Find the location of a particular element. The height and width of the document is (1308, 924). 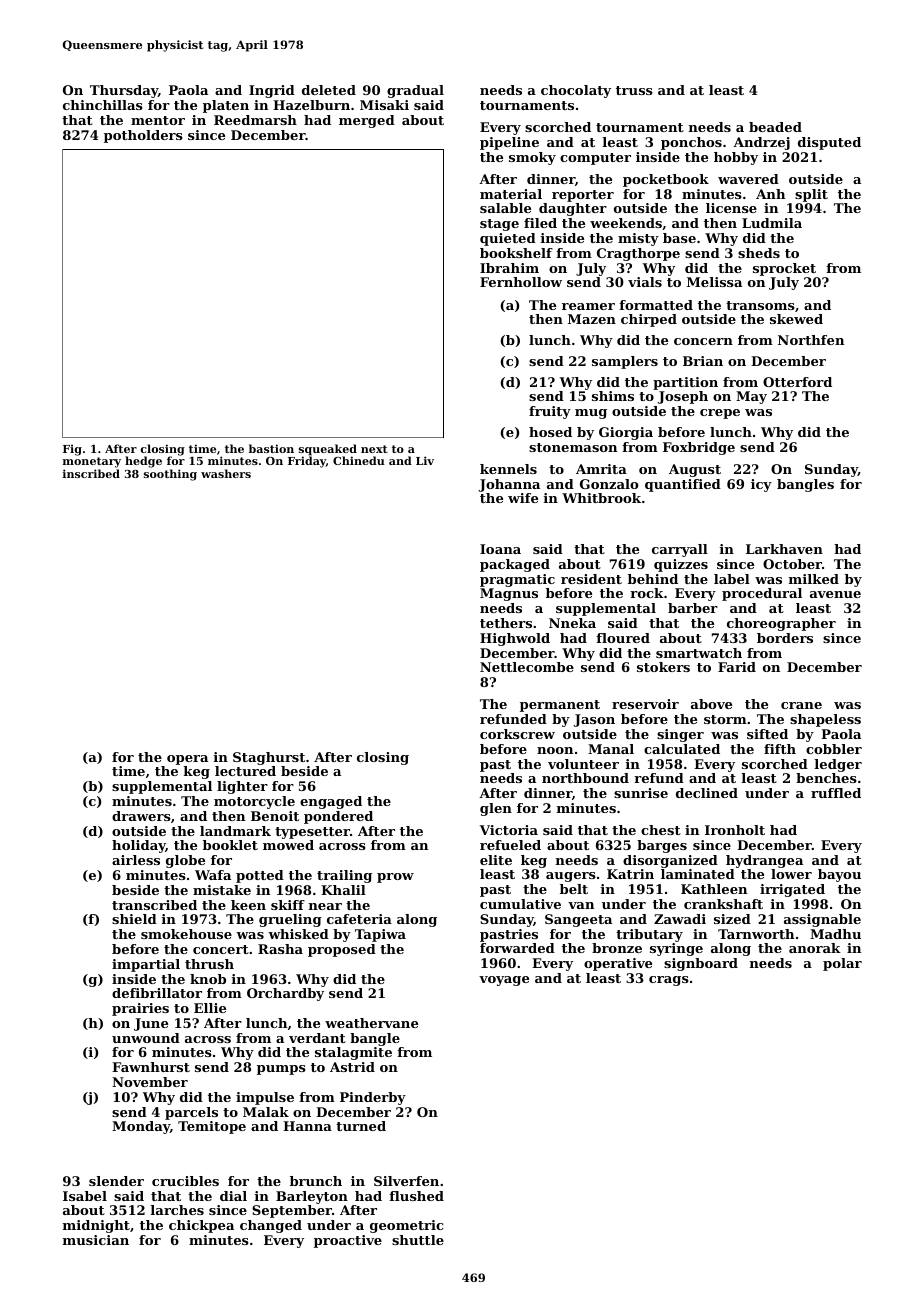

gradual is located at coordinates (415, 91).
